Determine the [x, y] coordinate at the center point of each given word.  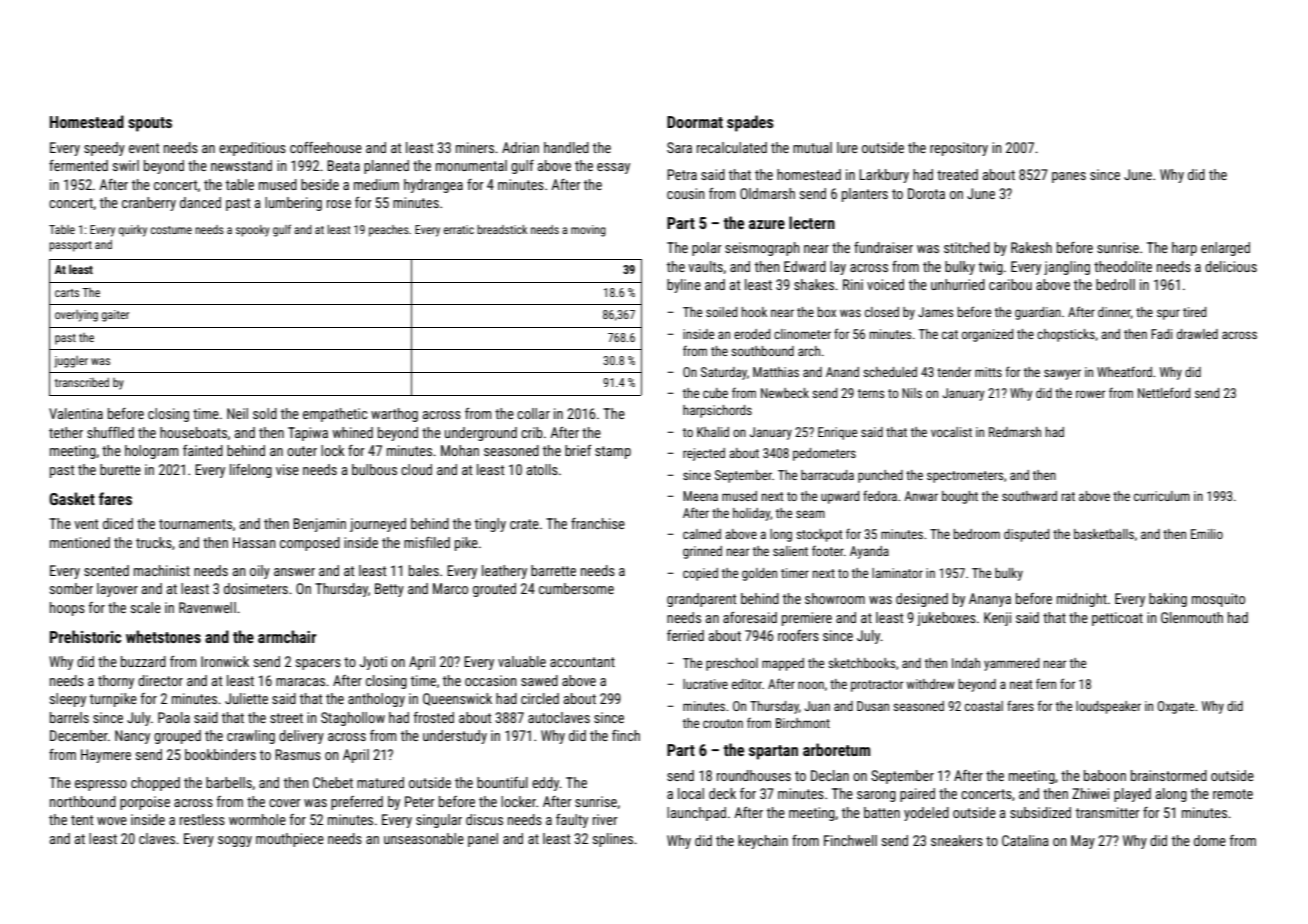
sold [265, 413]
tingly [490, 525]
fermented [78, 165]
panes [1069, 177]
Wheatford [1124, 372]
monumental [471, 165]
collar [533, 413]
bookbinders [220, 754]
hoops [67, 609]
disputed [1026, 535]
